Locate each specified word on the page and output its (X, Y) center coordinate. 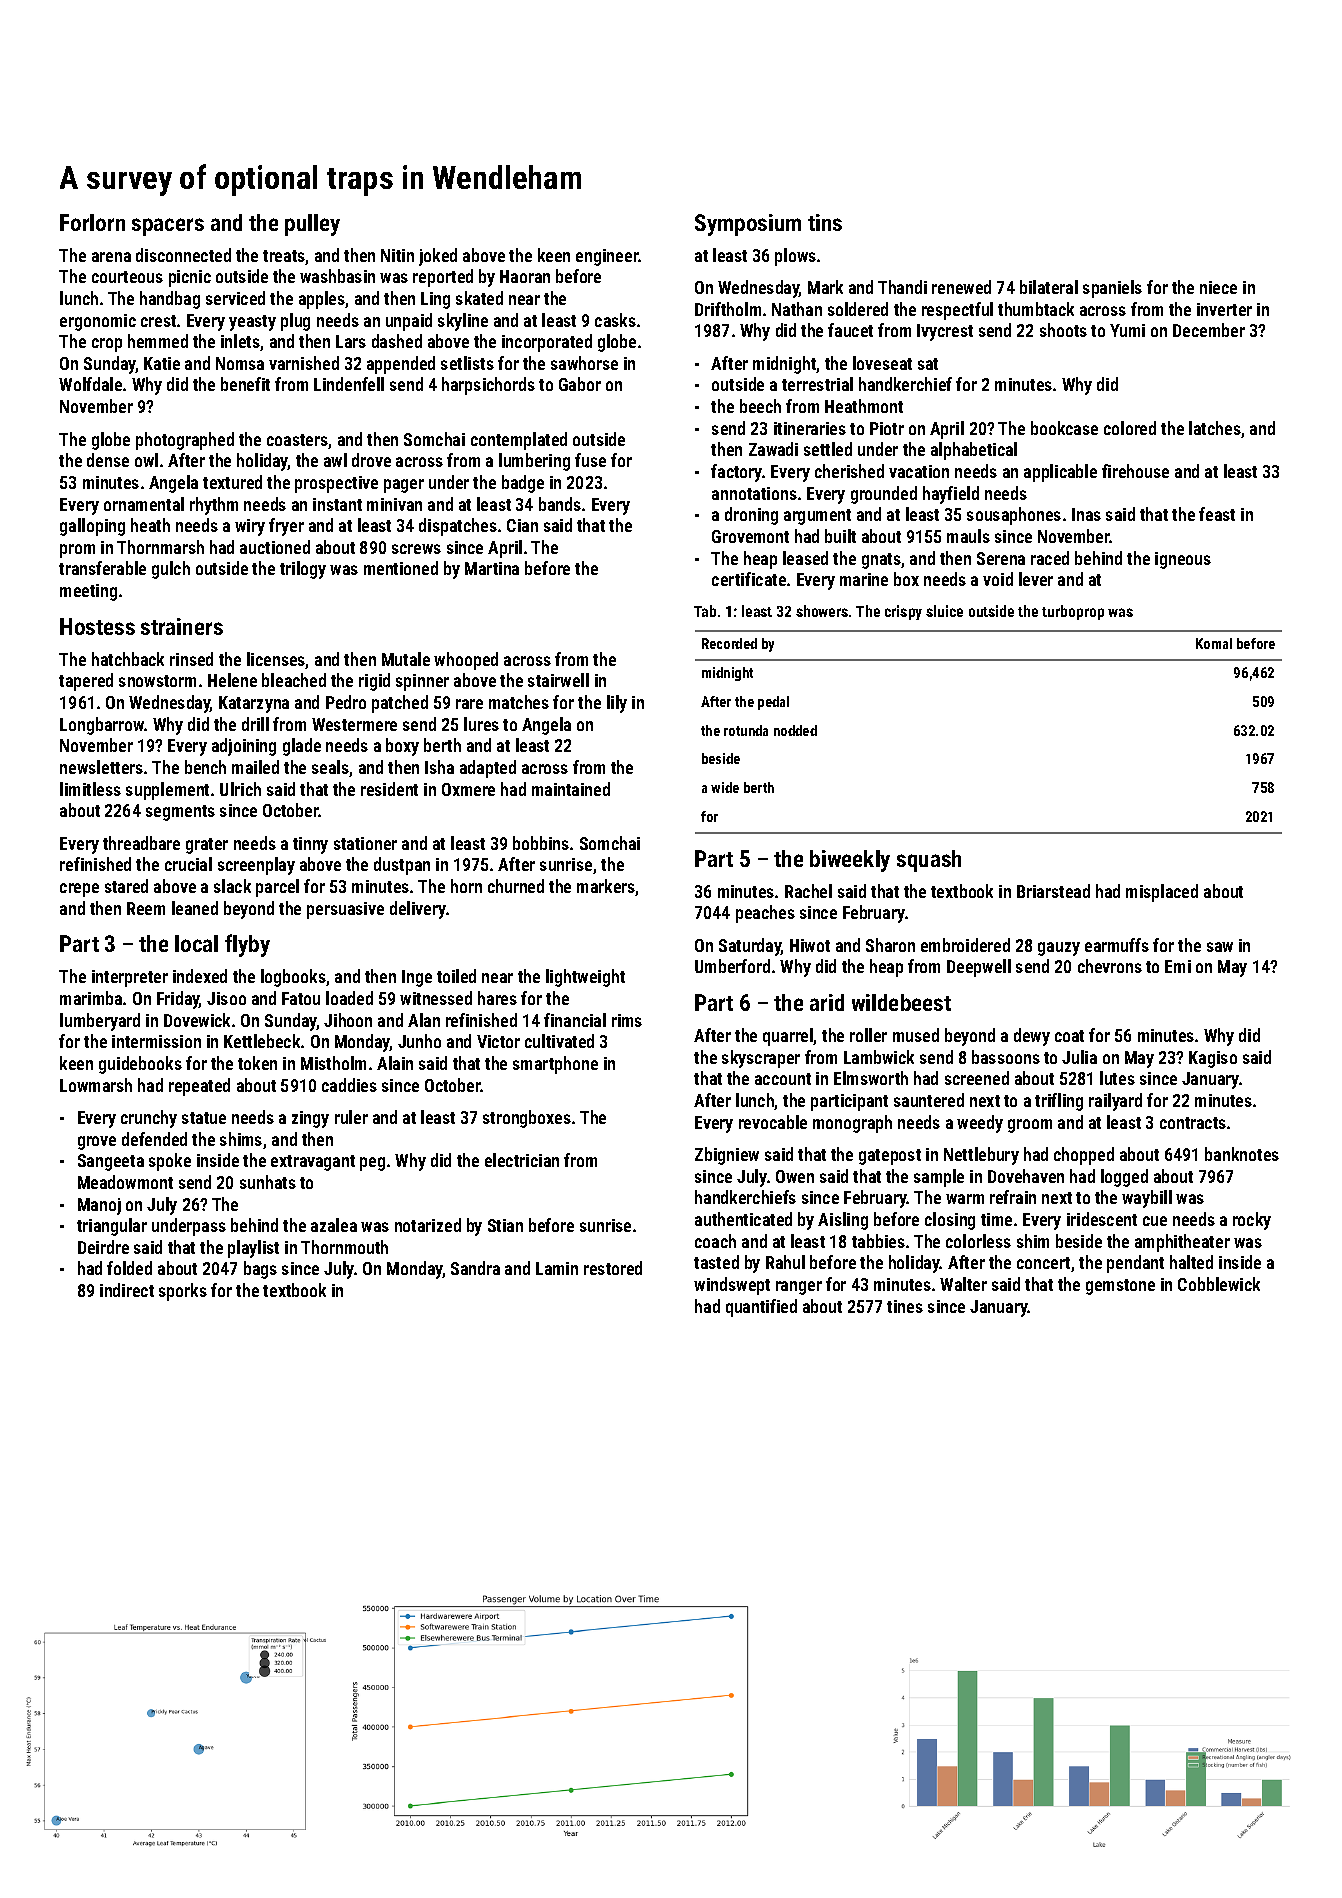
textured (232, 482)
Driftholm (728, 309)
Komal (1214, 643)
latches (1215, 428)
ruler (351, 1117)
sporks (183, 1292)
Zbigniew (727, 1156)
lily (617, 704)
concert (1043, 1263)
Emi (1178, 966)
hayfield (951, 495)
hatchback (128, 659)
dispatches (458, 527)
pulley (312, 225)
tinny (310, 845)
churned (516, 886)
